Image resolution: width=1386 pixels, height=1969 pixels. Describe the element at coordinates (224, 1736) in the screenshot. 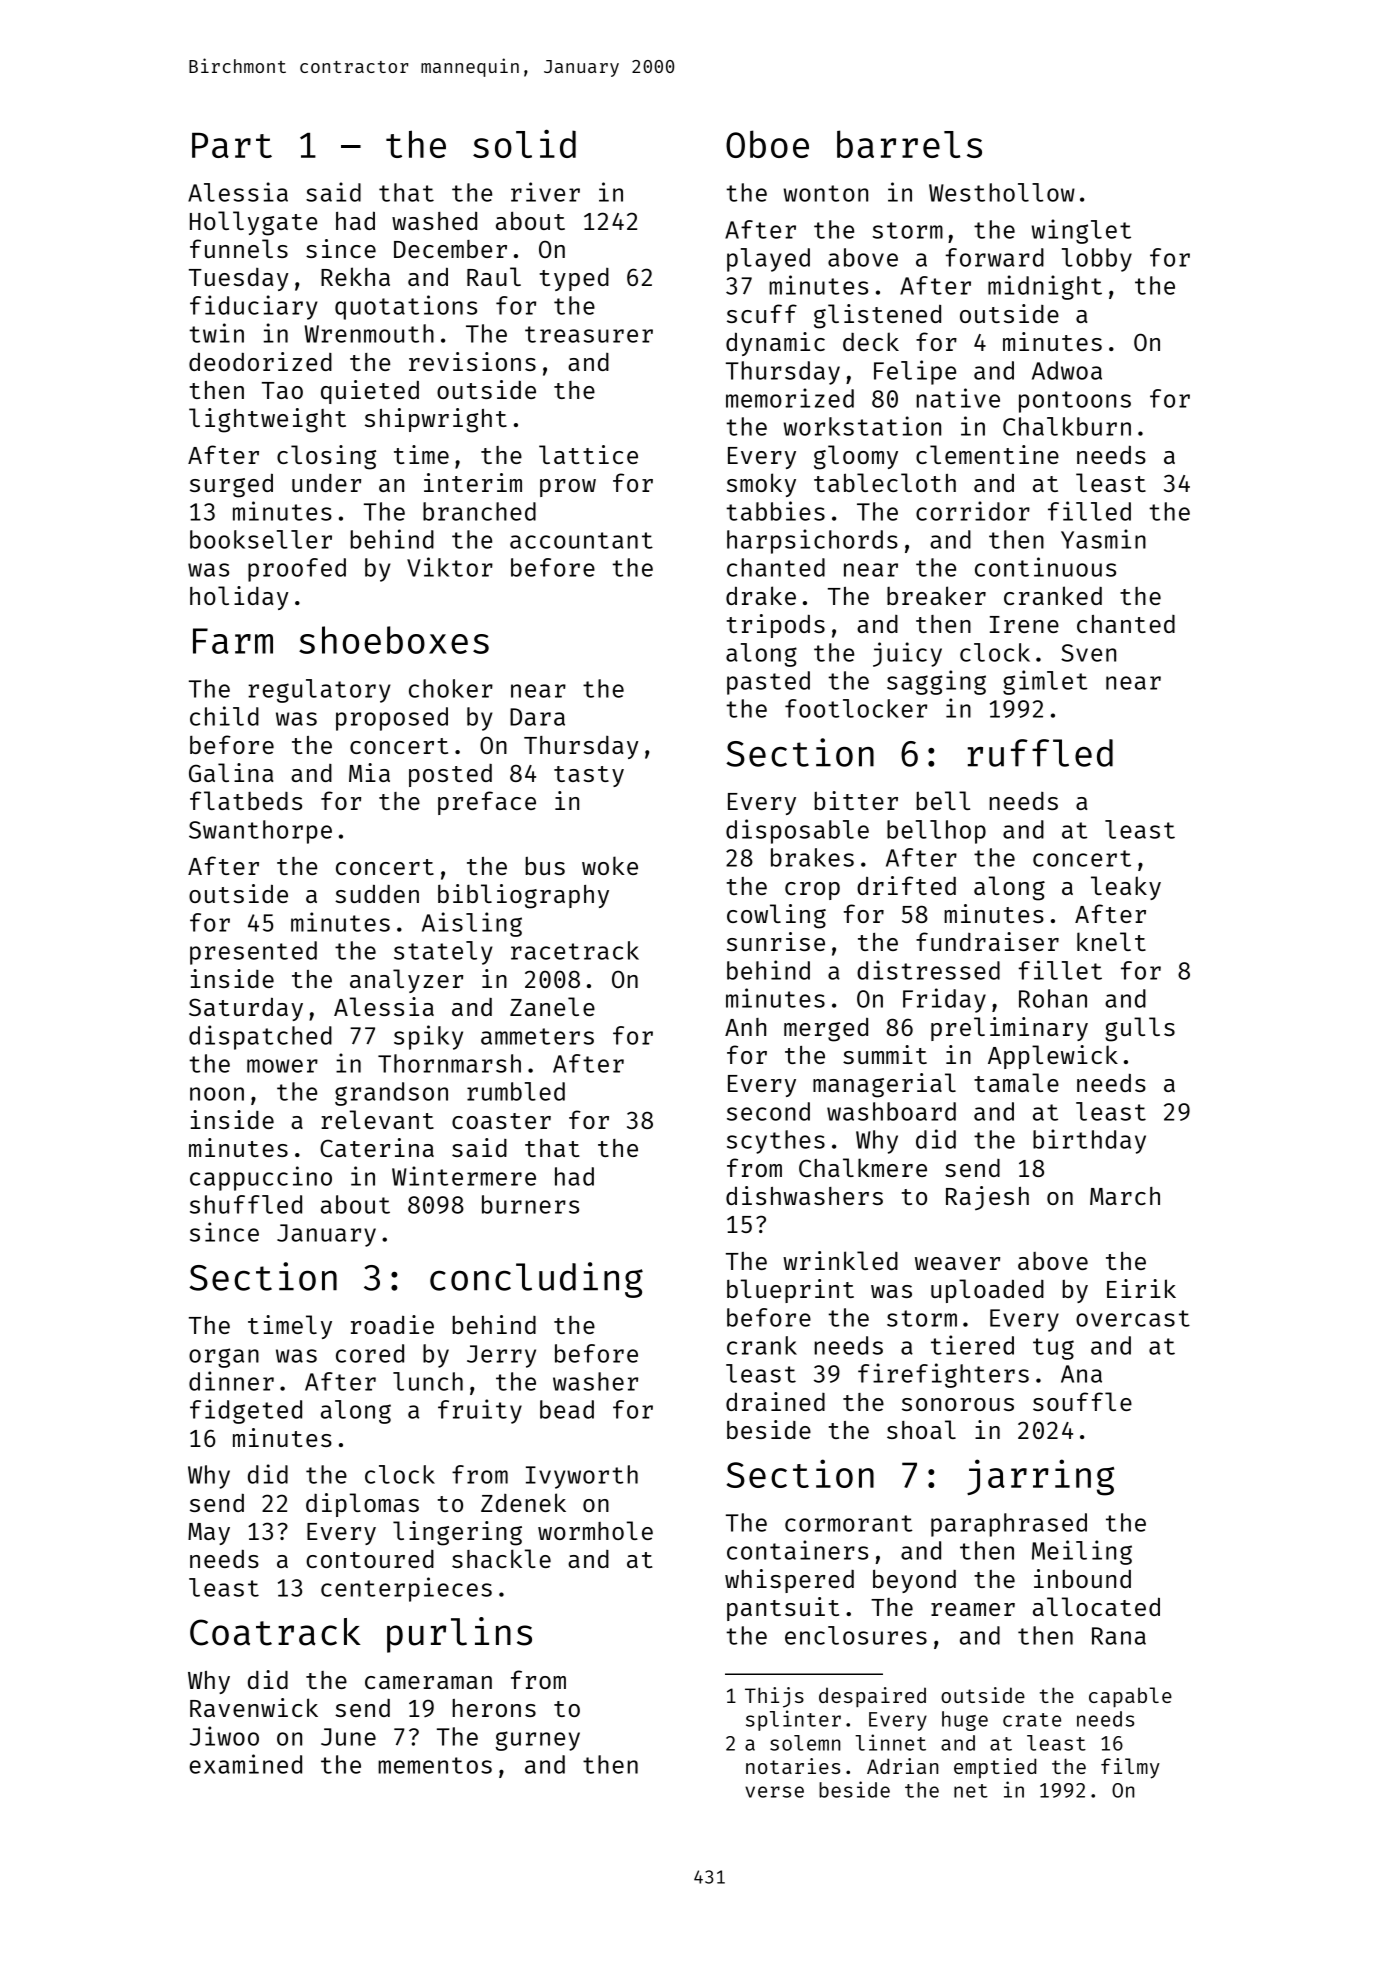

I see `Jiwoo` at that location.
